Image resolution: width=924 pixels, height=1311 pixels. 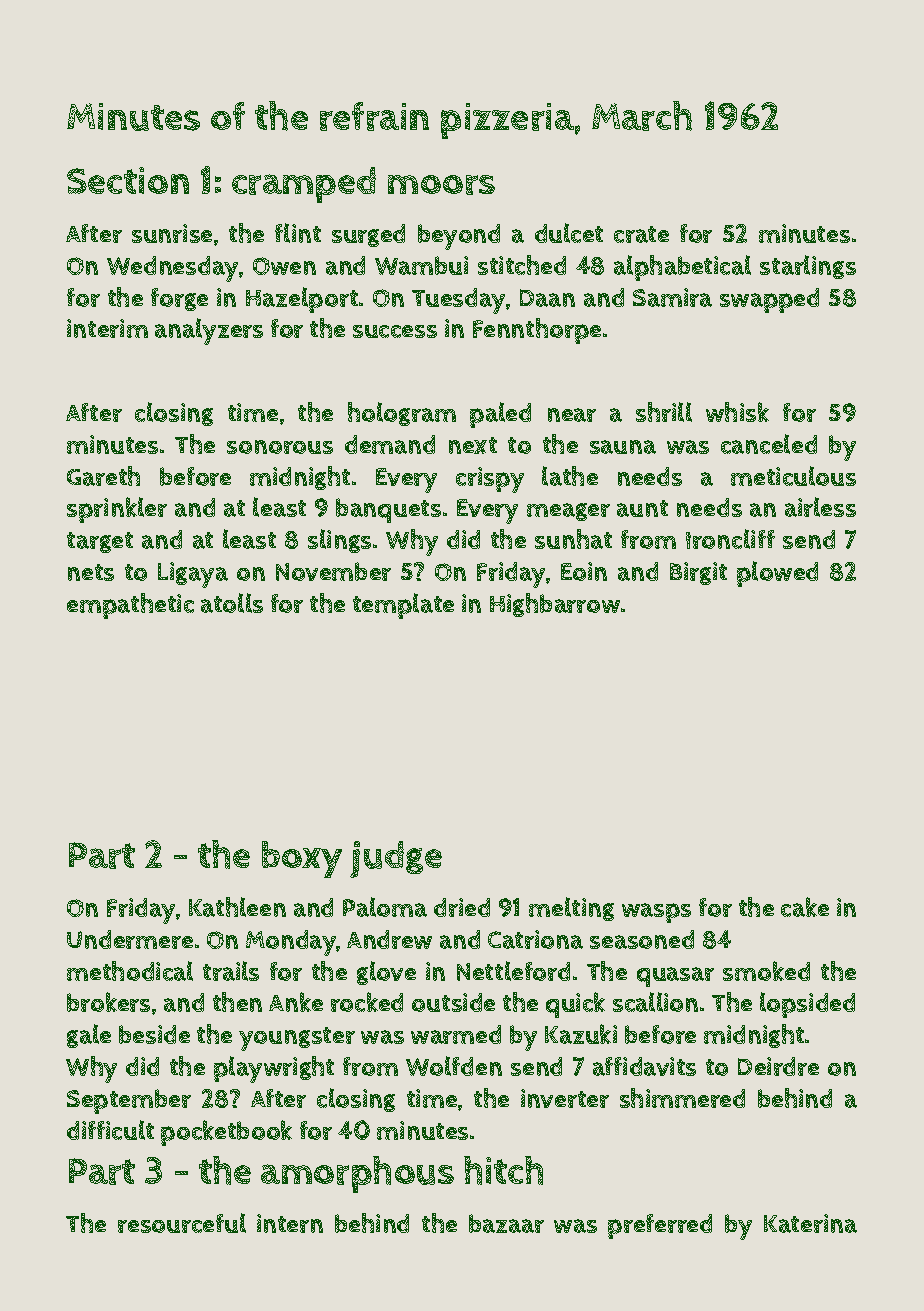 I want to click on resourceful, so click(x=182, y=1223).
